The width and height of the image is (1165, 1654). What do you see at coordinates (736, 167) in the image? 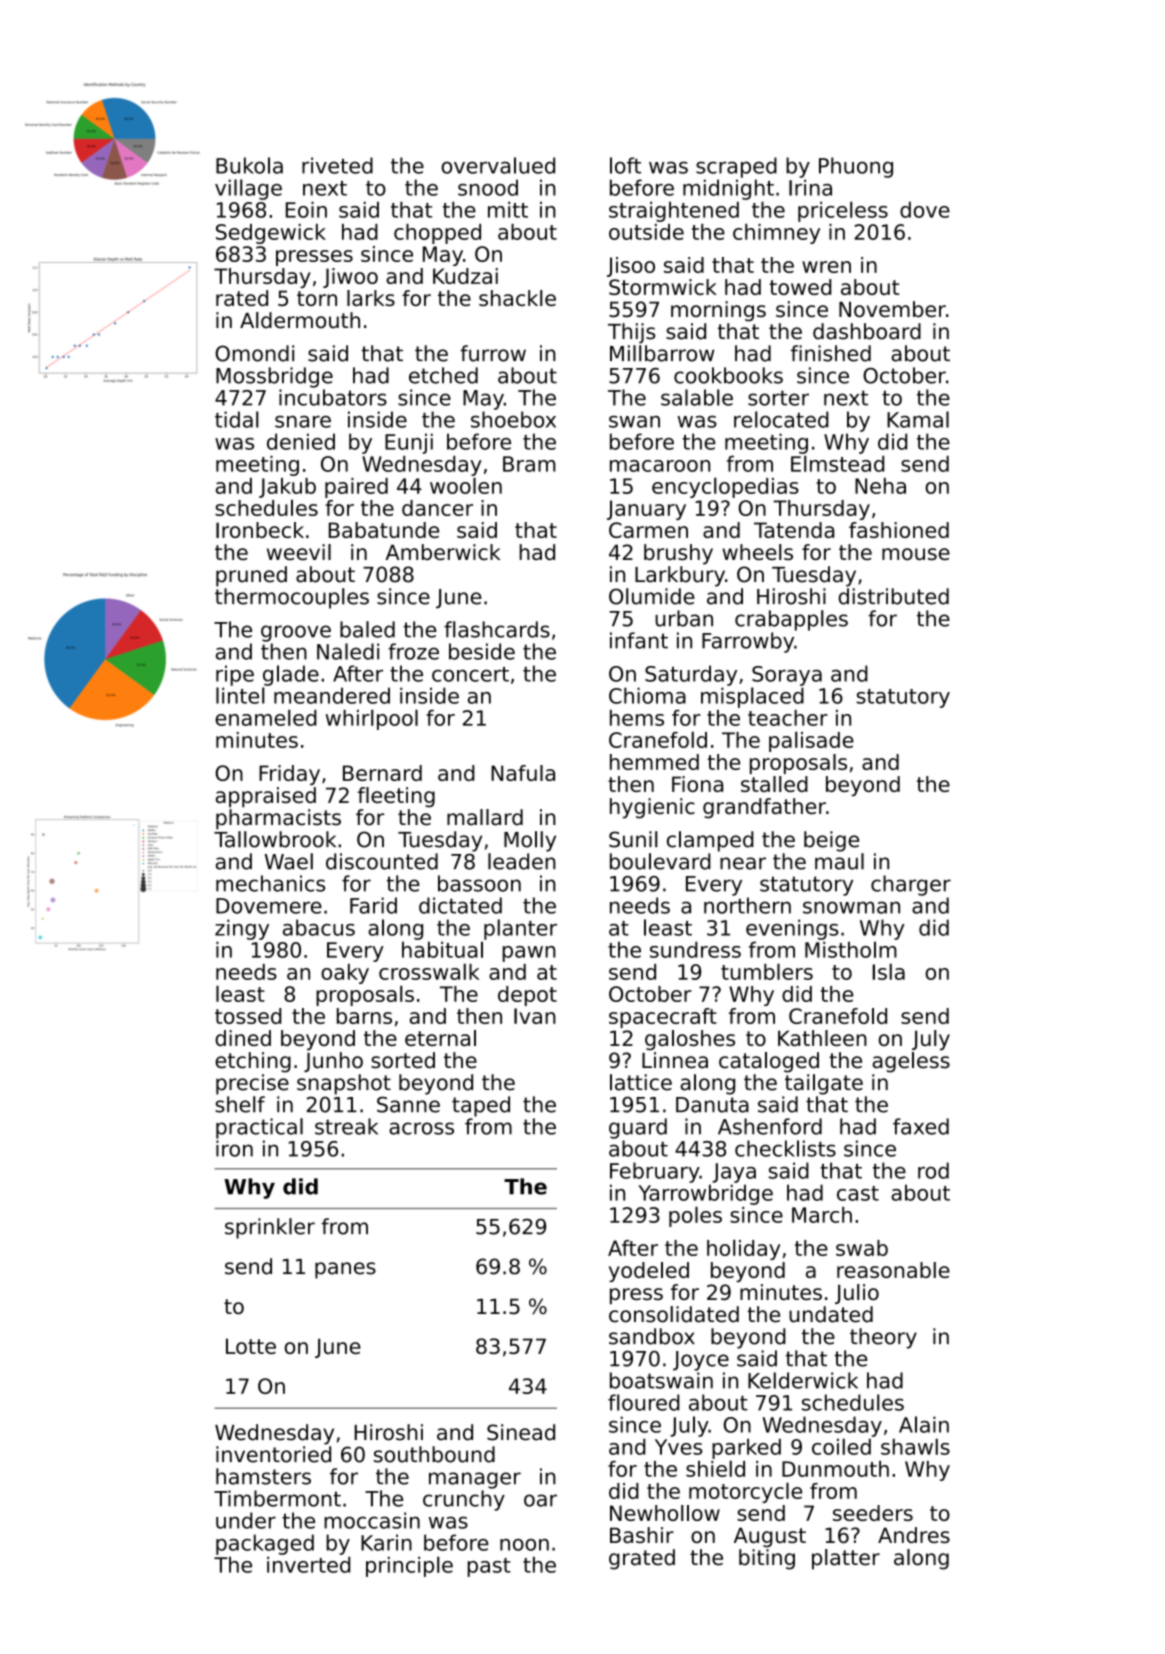
I see `scraped` at bounding box center [736, 167].
